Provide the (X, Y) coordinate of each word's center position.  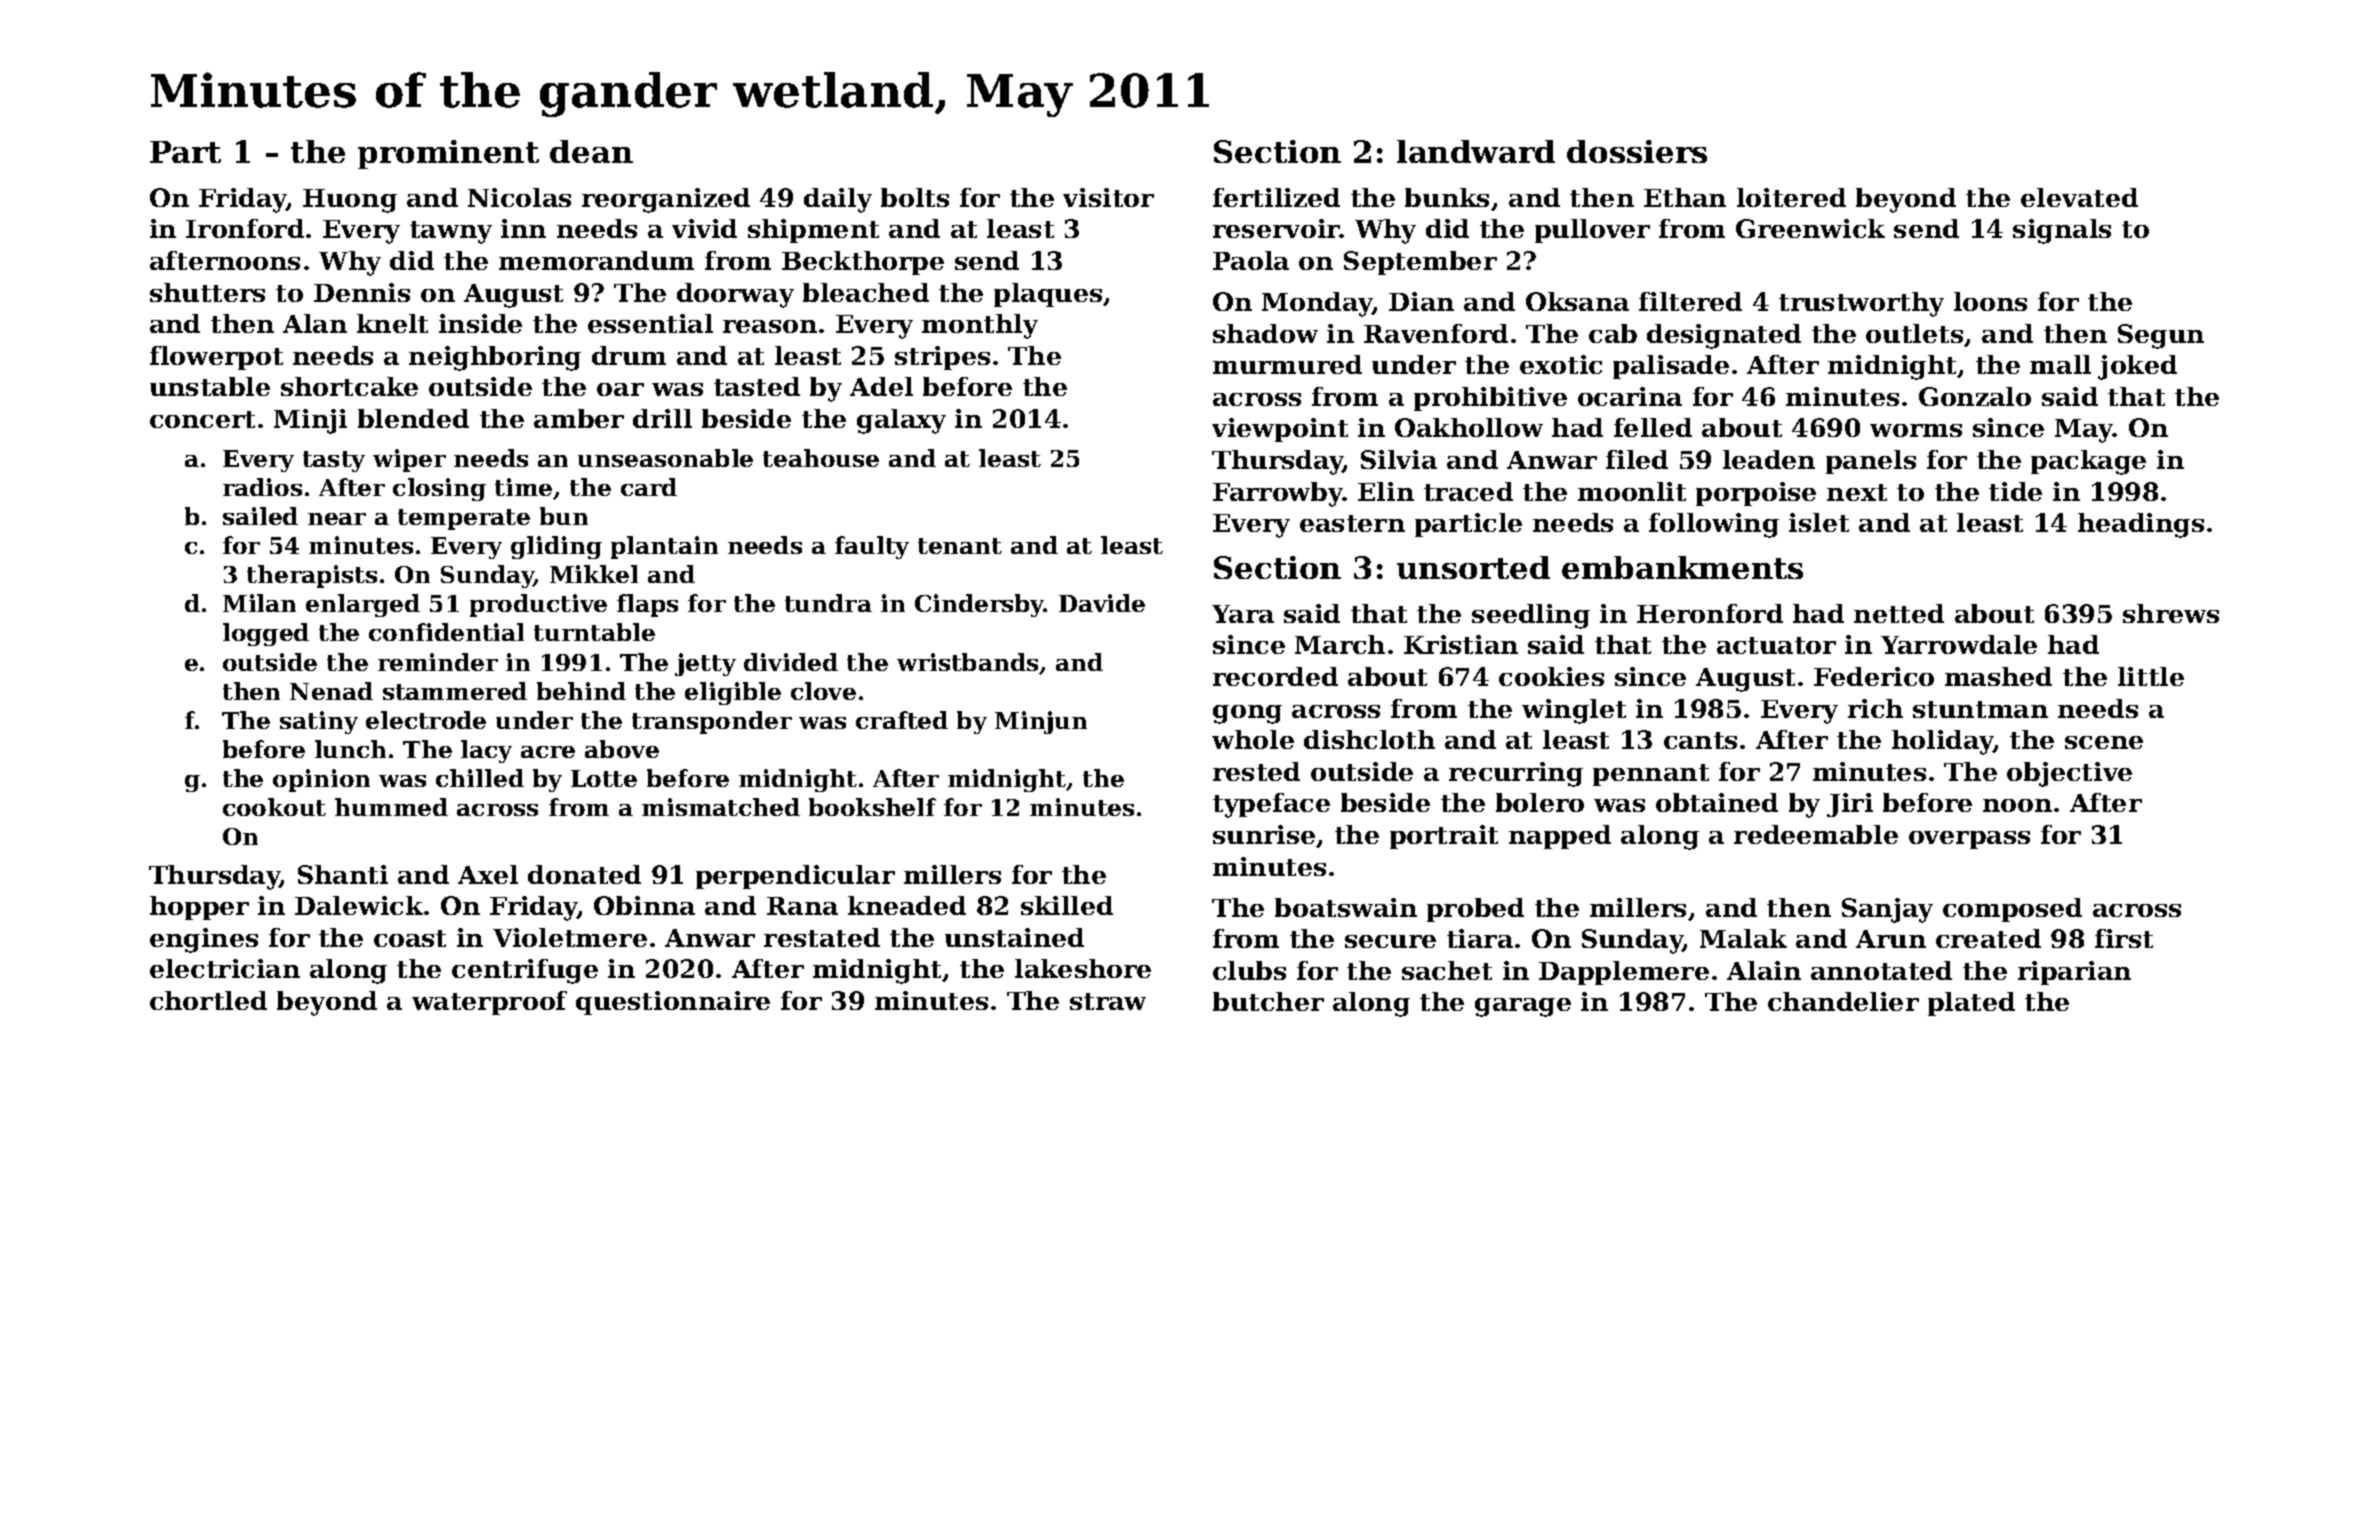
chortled (208, 1000)
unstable (210, 386)
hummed (391, 807)
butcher (1268, 1001)
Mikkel (594, 574)
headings (2141, 525)
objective (2069, 774)
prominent (448, 154)
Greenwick (1810, 228)
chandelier (1843, 1001)
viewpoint (1280, 430)
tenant (960, 546)
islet (1819, 522)
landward (1476, 151)
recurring (1516, 774)
